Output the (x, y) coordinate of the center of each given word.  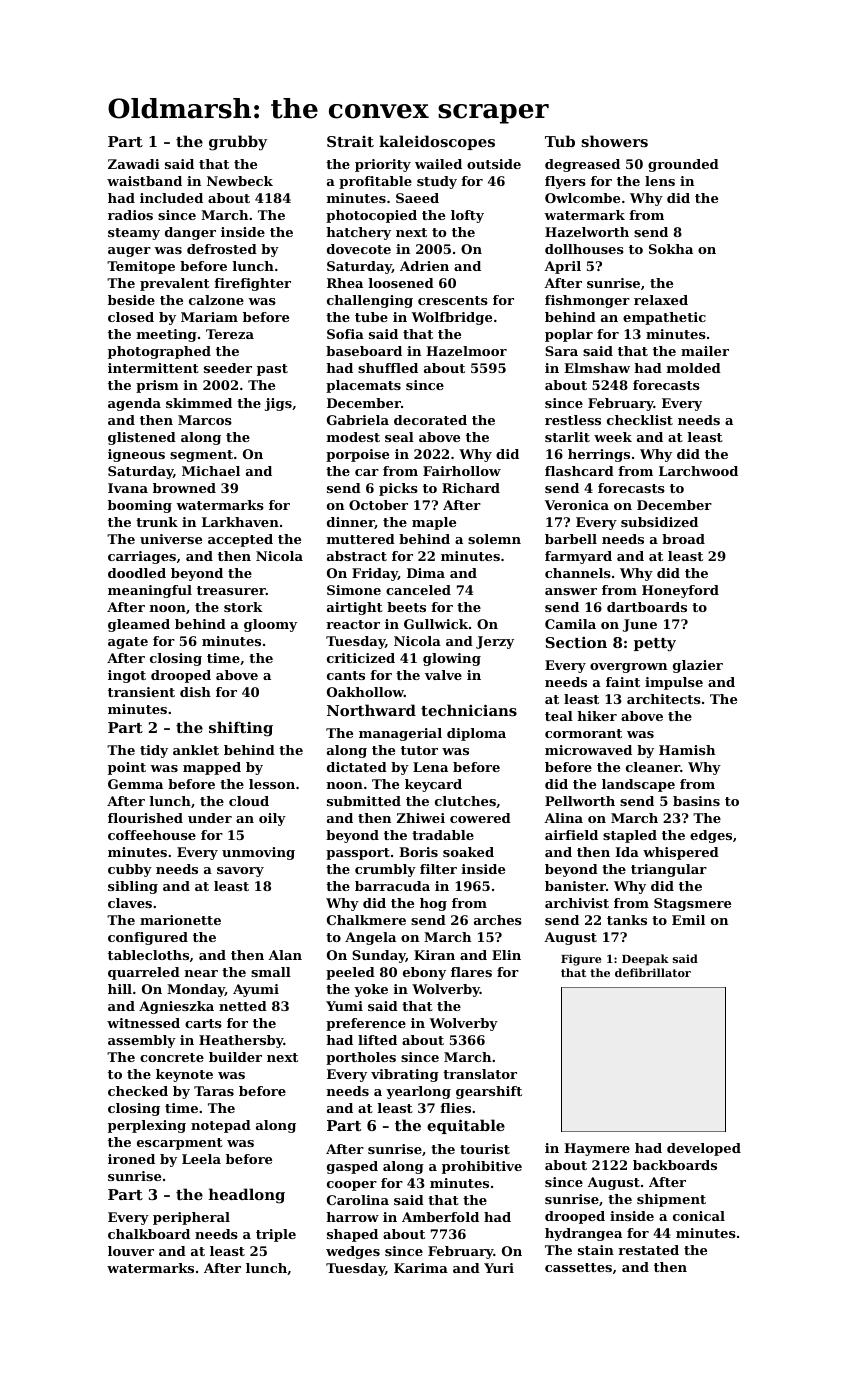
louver (131, 1251)
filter (438, 869)
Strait (350, 141)
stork (243, 607)
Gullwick (436, 624)
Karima (421, 1268)
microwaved (588, 750)
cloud (249, 801)
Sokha (671, 249)
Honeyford (680, 591)
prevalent (175, 284)
